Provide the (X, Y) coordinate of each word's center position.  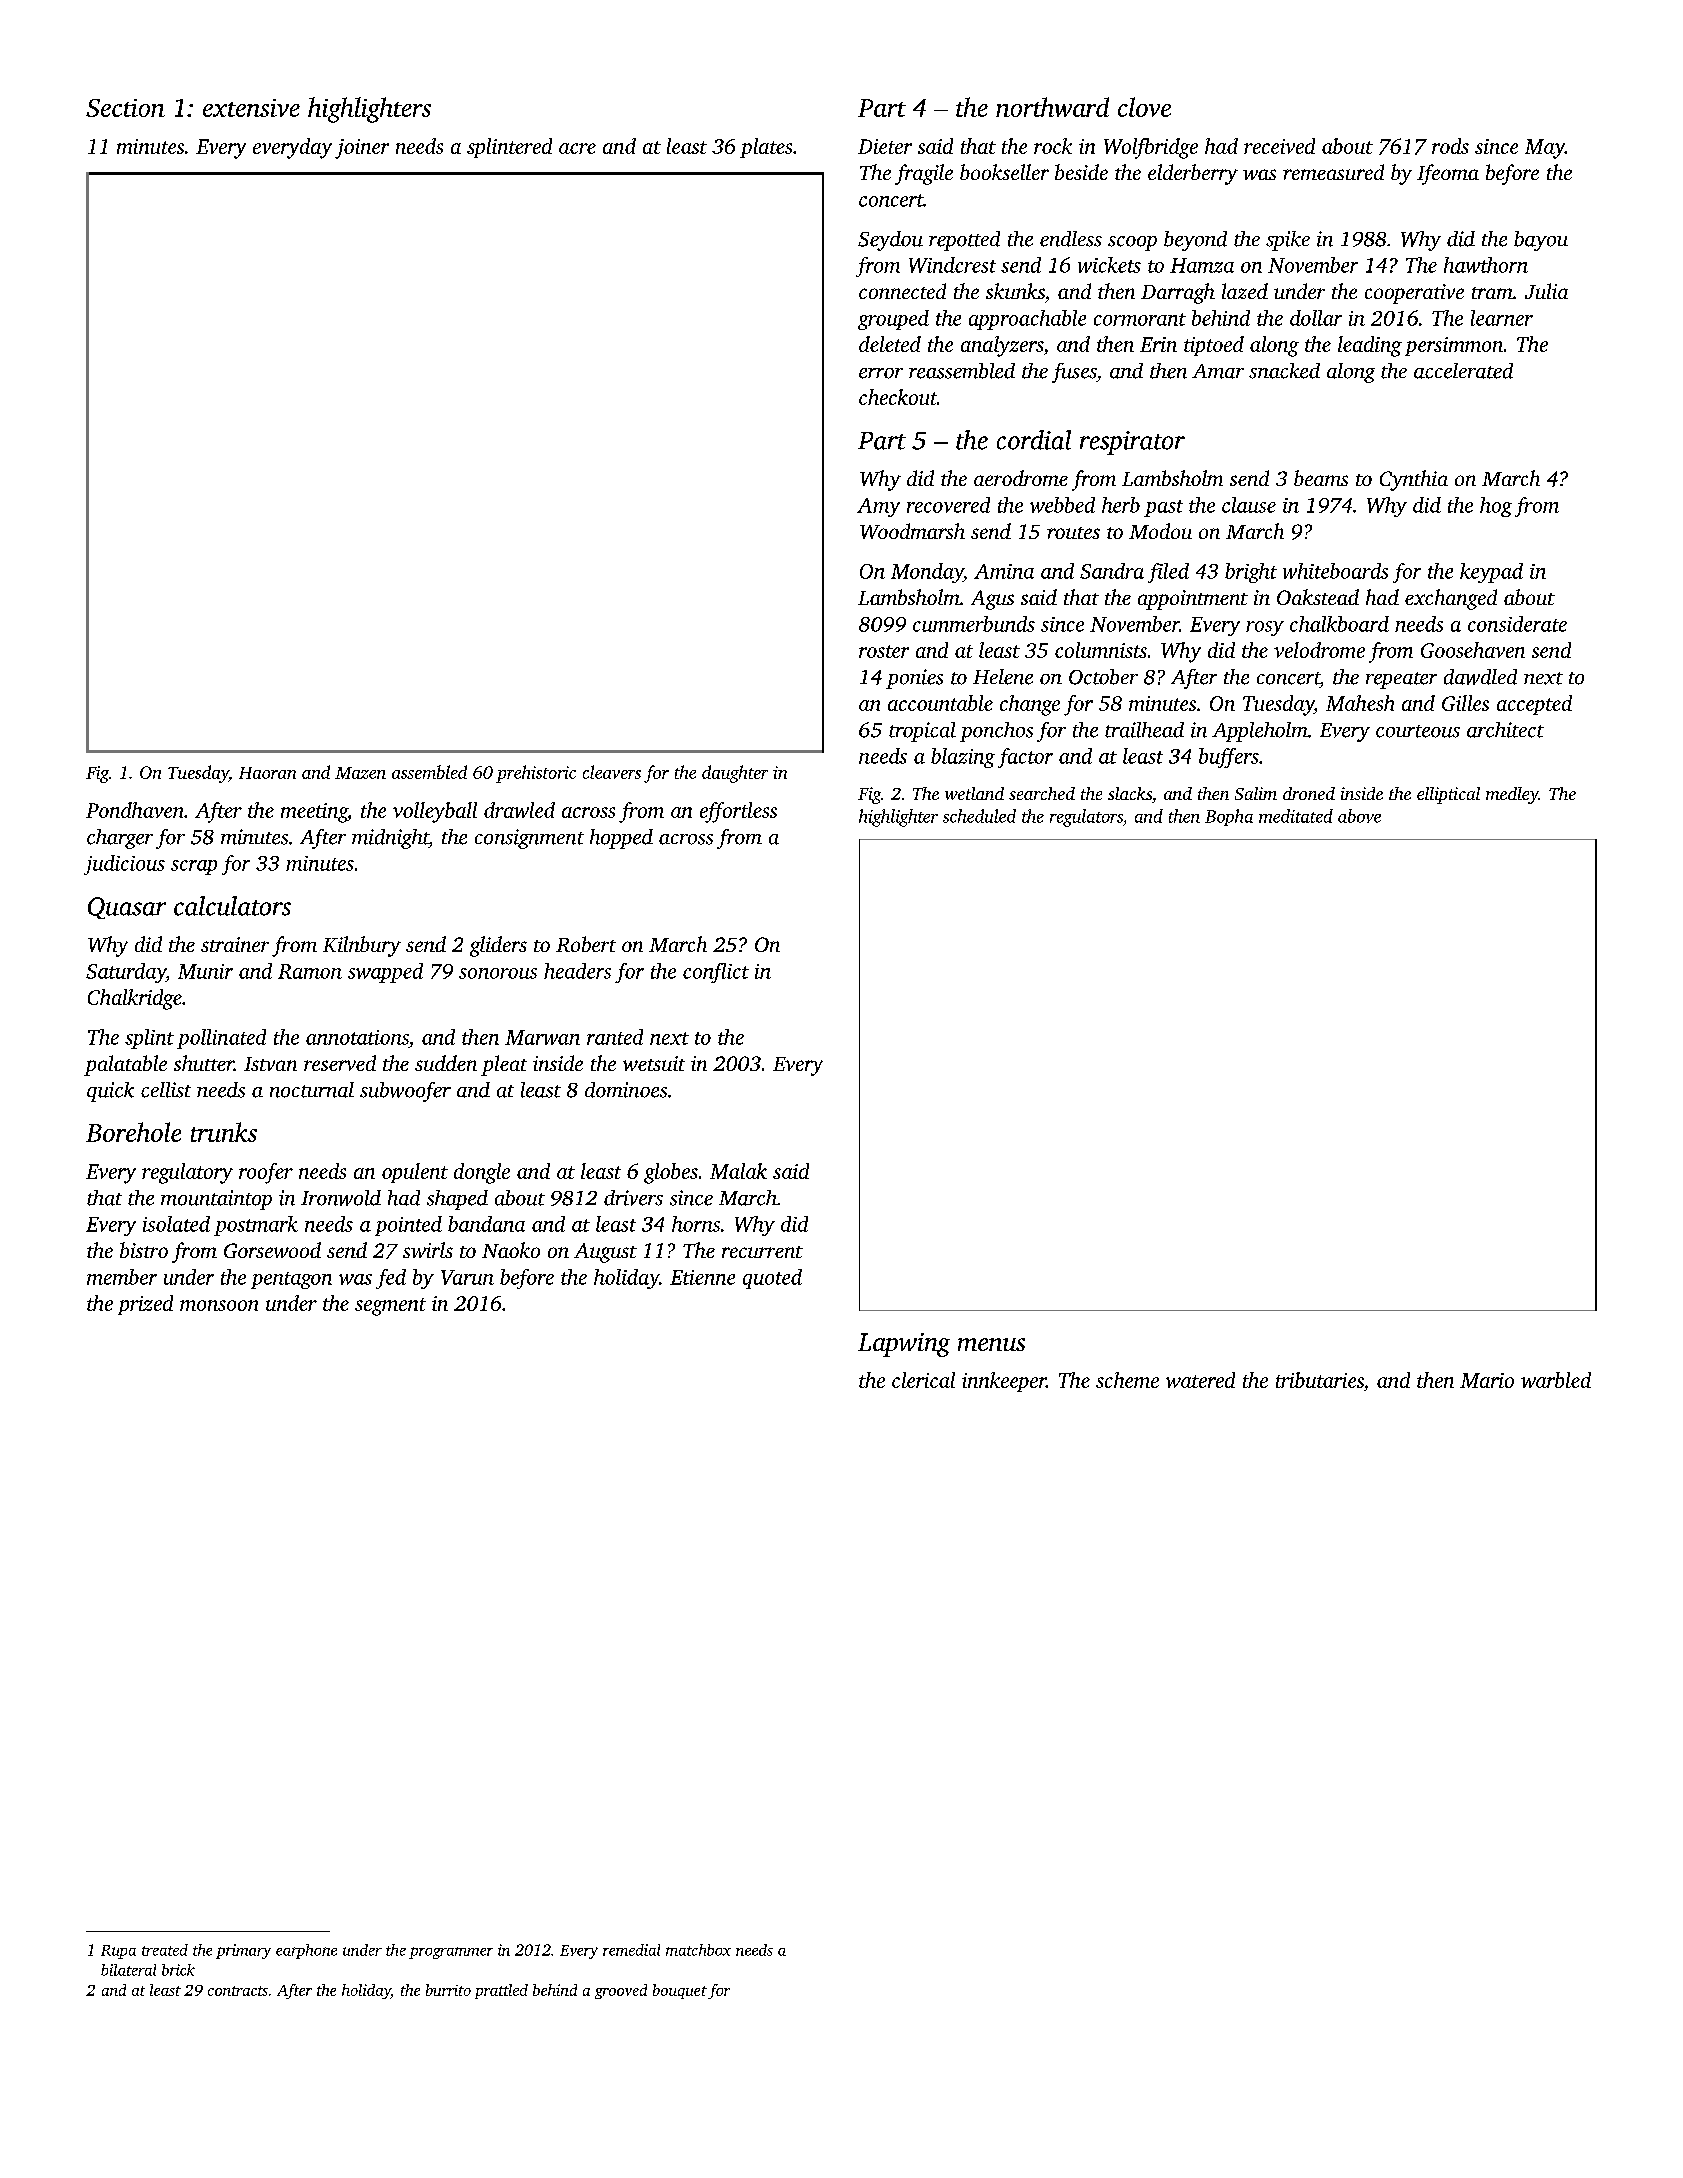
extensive (251, 108)
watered (1200, 1380)
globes (671, 1173)
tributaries (1320, 1380)
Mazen (360, 773)
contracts (238, 1991)
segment (390, 1307)
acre (577, 148)
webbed (1062, 505)
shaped (457, 1200)
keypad (1491, 573)
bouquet (680, 1991)
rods (1450, 146)
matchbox (698, 1950)
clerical (923, 1380)
